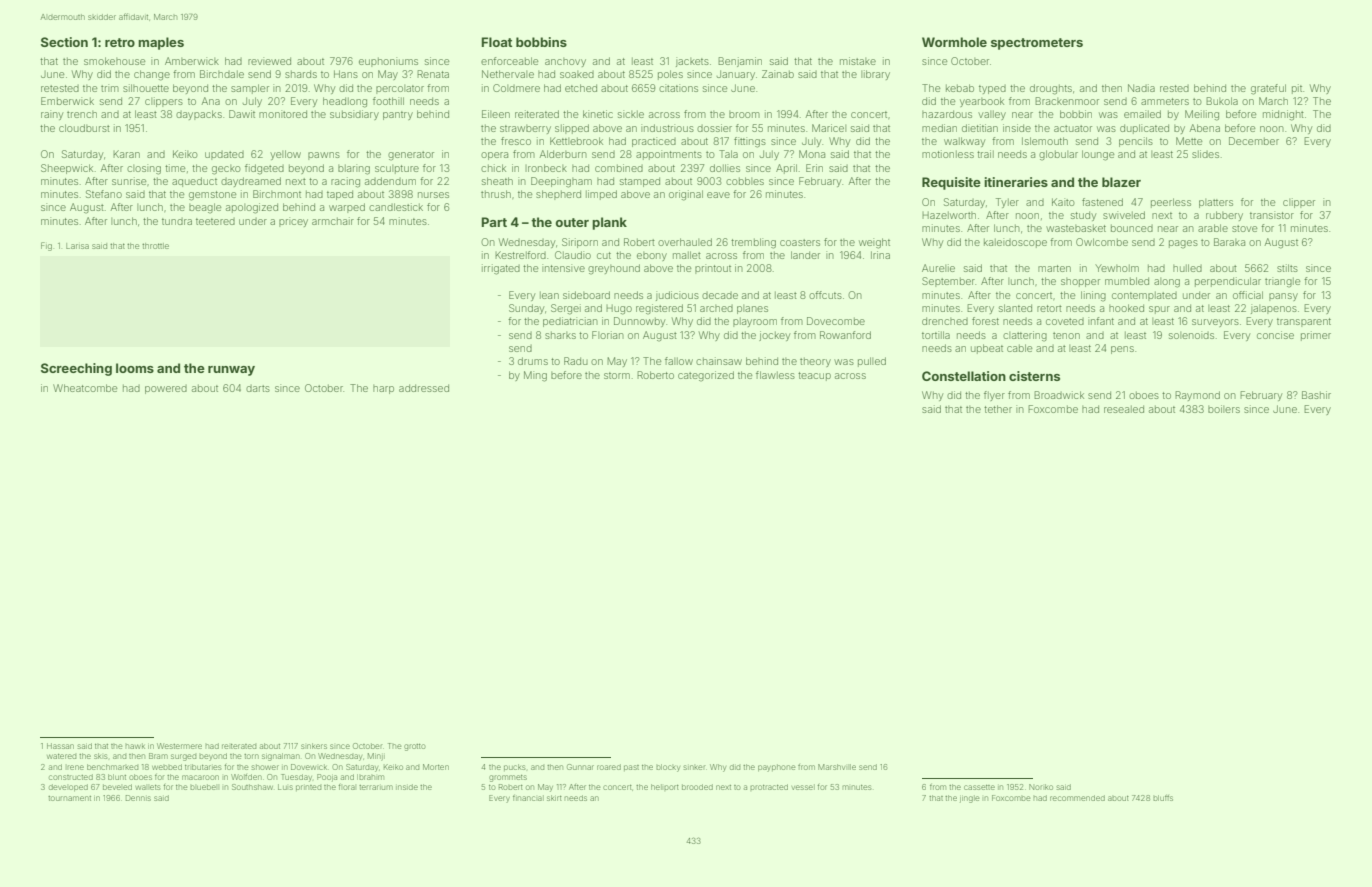 The image size is (1372, 887). What do you see at coordinates (203, 767) in the page?
I see `tributaries` at bounding box center [203, 767].
